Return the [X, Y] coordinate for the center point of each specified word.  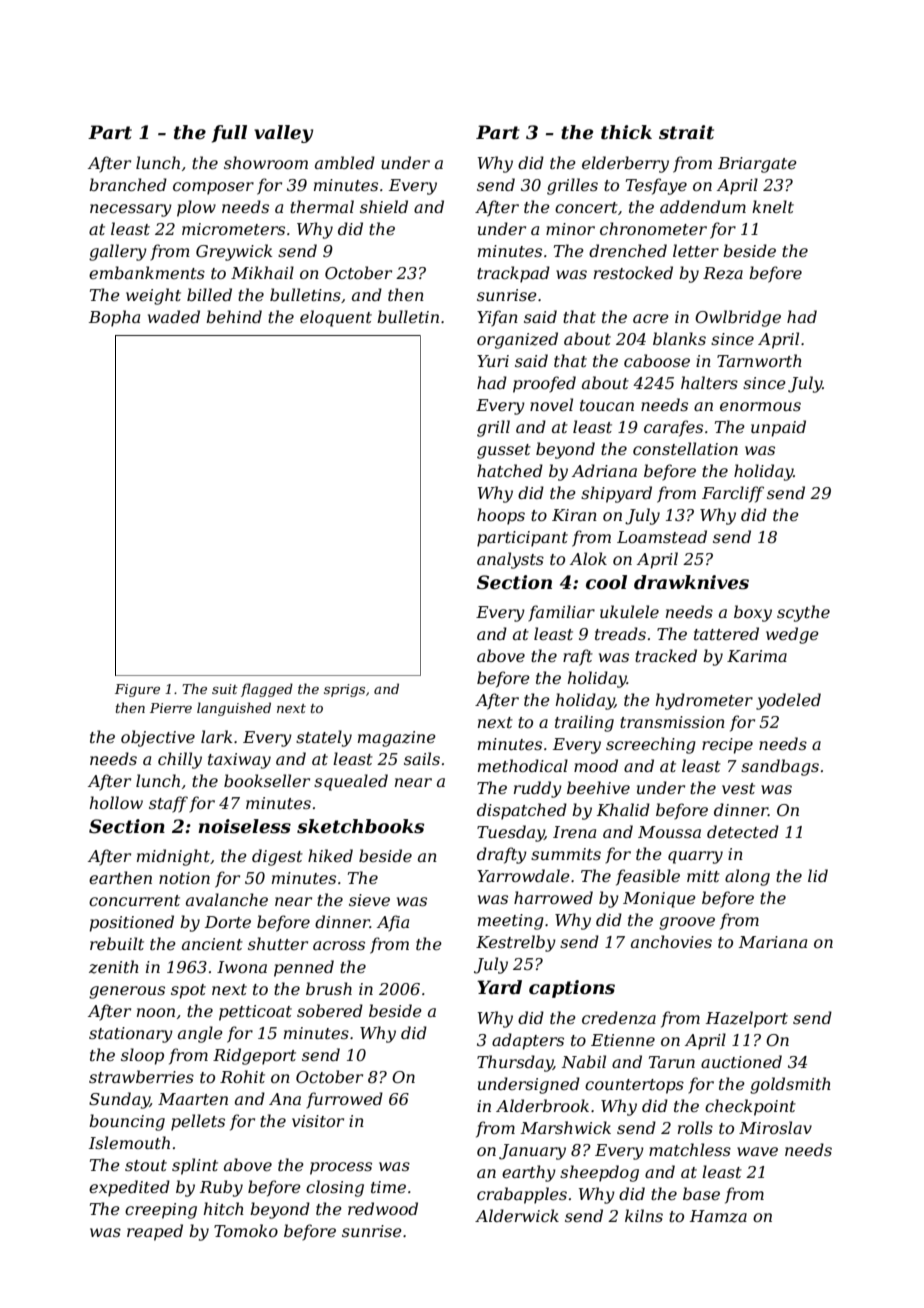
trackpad [513, 274]
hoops [501, 516]
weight [153, 296]
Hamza [718, 1216]
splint [195, 1166]
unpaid [778, 428]
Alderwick [517, 1215]
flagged [267, 690]
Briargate [757, 165]
